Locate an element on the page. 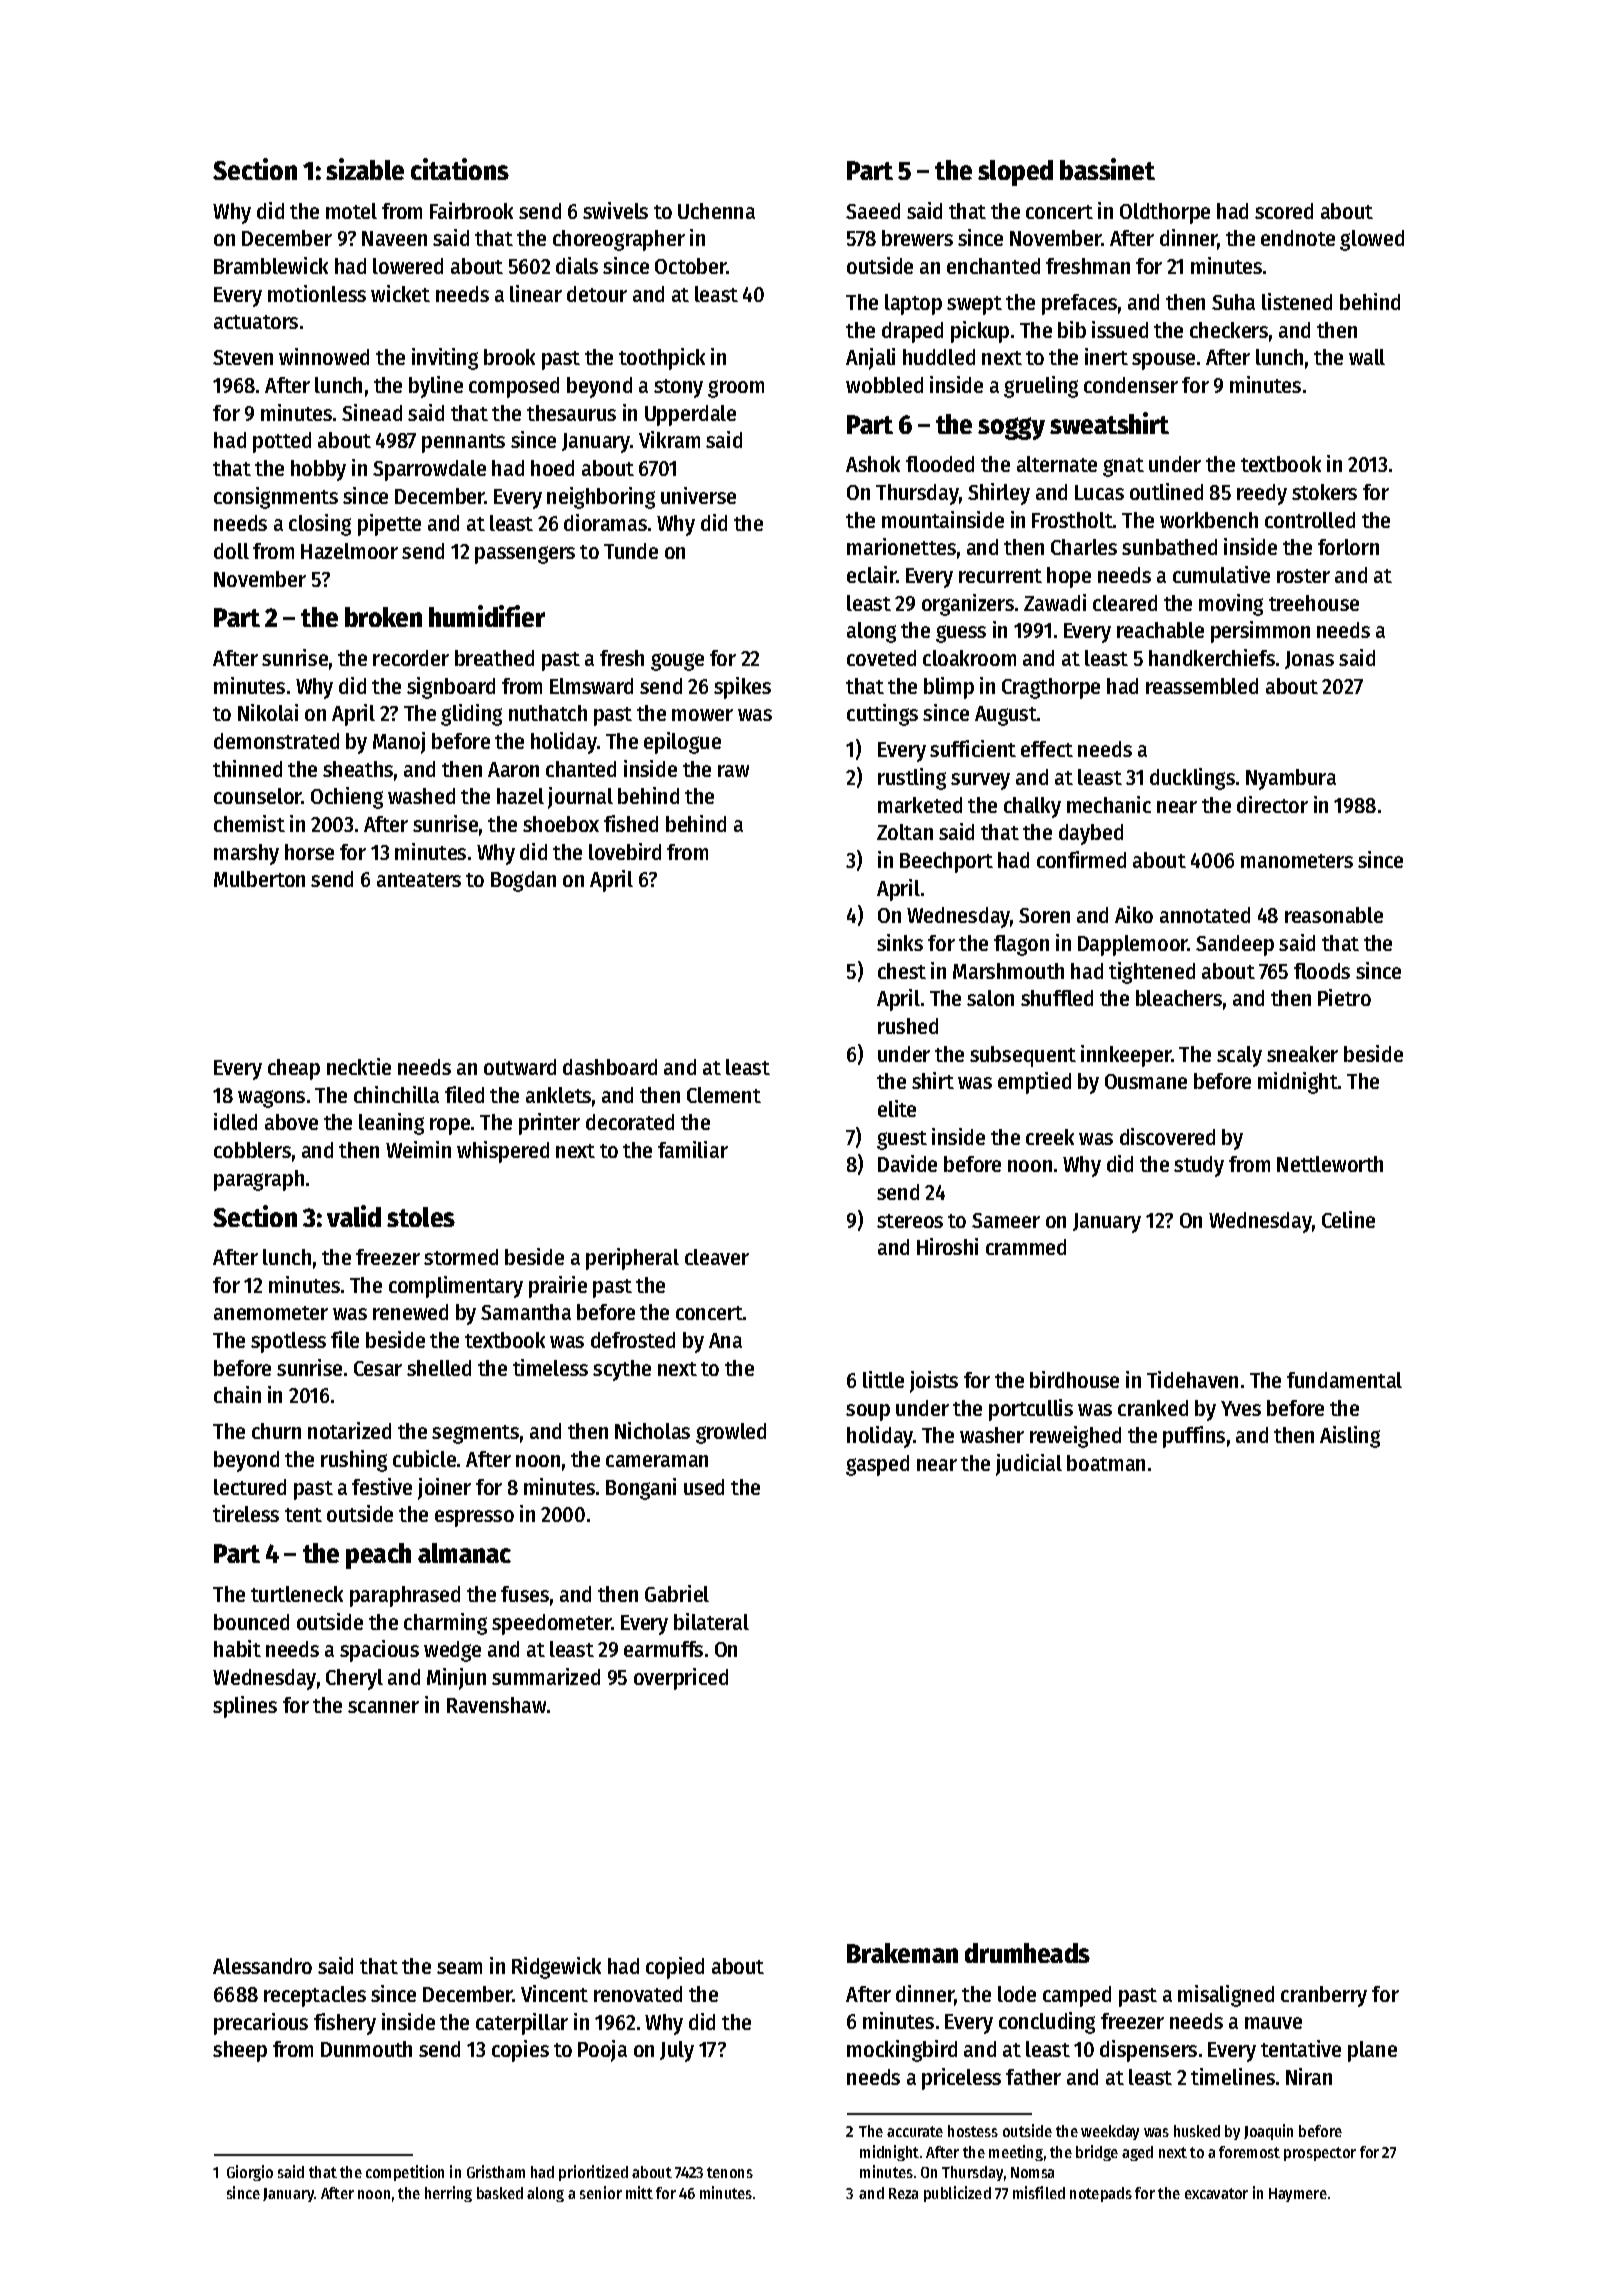 This image has width=1620, height=2292. manometers is located at coordinates (1297, 861).
